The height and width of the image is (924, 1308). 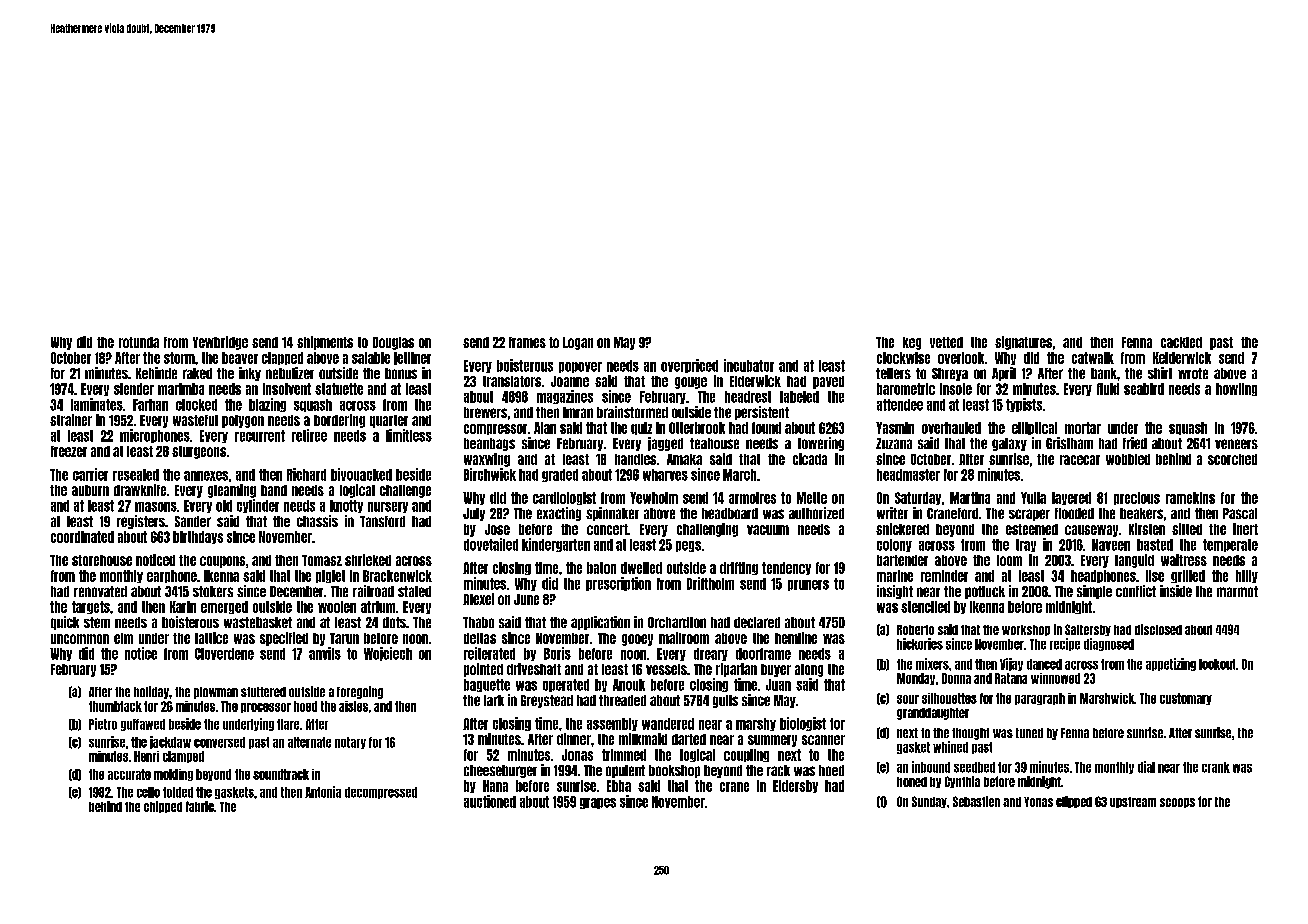 What do you see at coordinates (598, 803) in the image?
I see `grapes` at bounding box center [598, 803].
